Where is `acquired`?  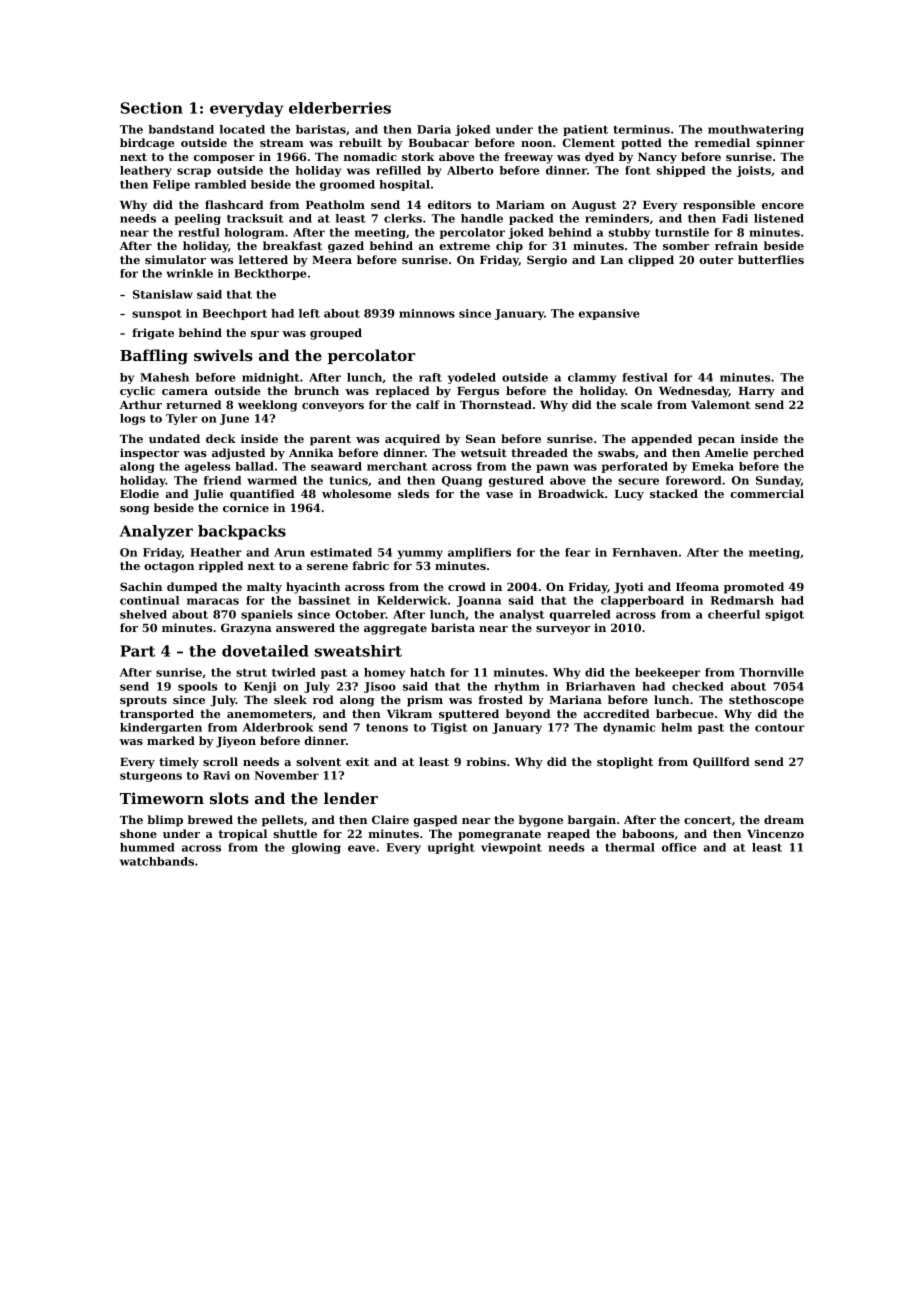 acquired is located at coordinates (412, 440).
